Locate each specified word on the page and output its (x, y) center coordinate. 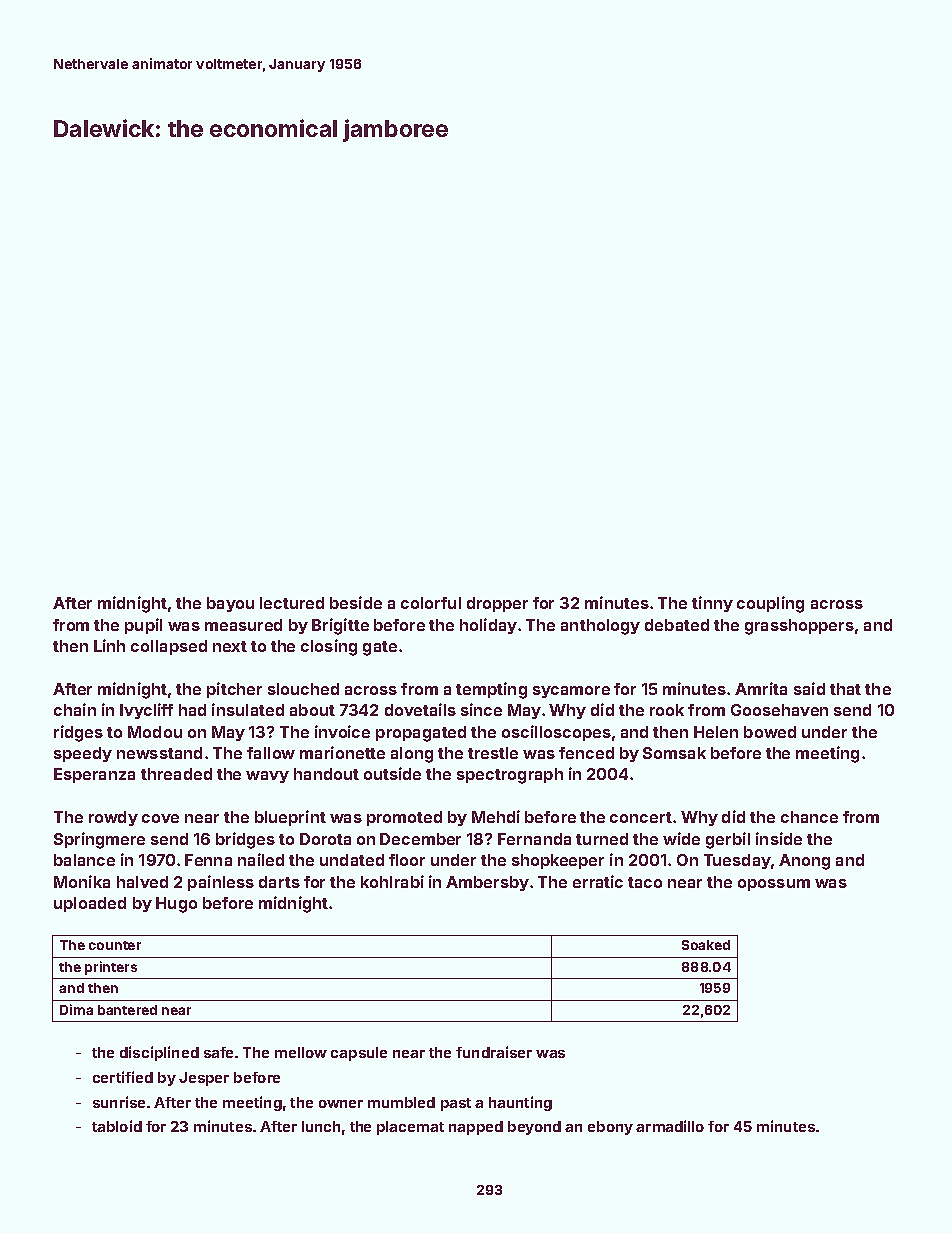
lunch (321, 1126)
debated (677, 625)
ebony (610, 1128)
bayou (230, 604)
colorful (431, 603)
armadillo (670, 1126)
